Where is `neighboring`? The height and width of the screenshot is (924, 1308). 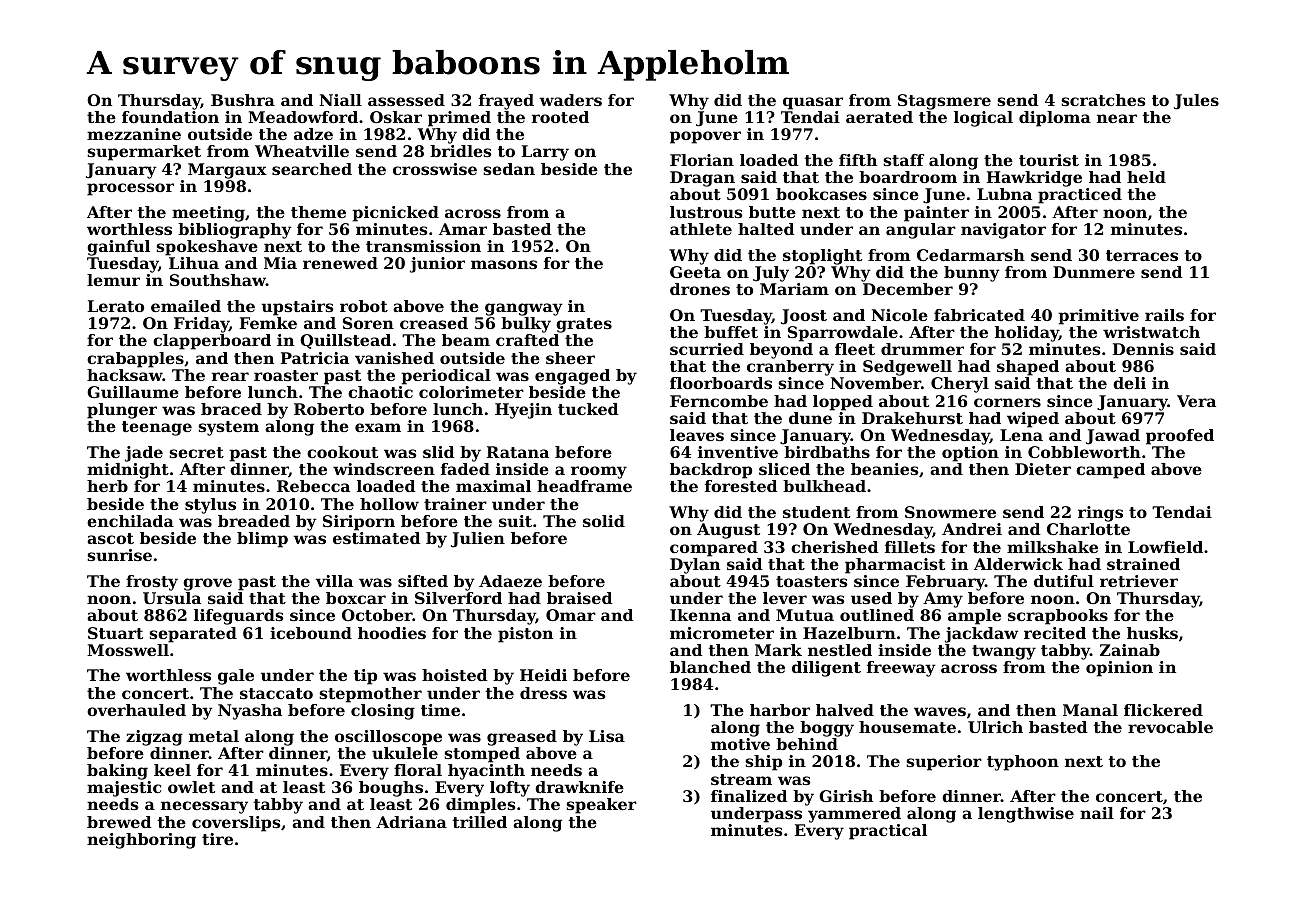
neighboring is located at coordinates (141, 841).
